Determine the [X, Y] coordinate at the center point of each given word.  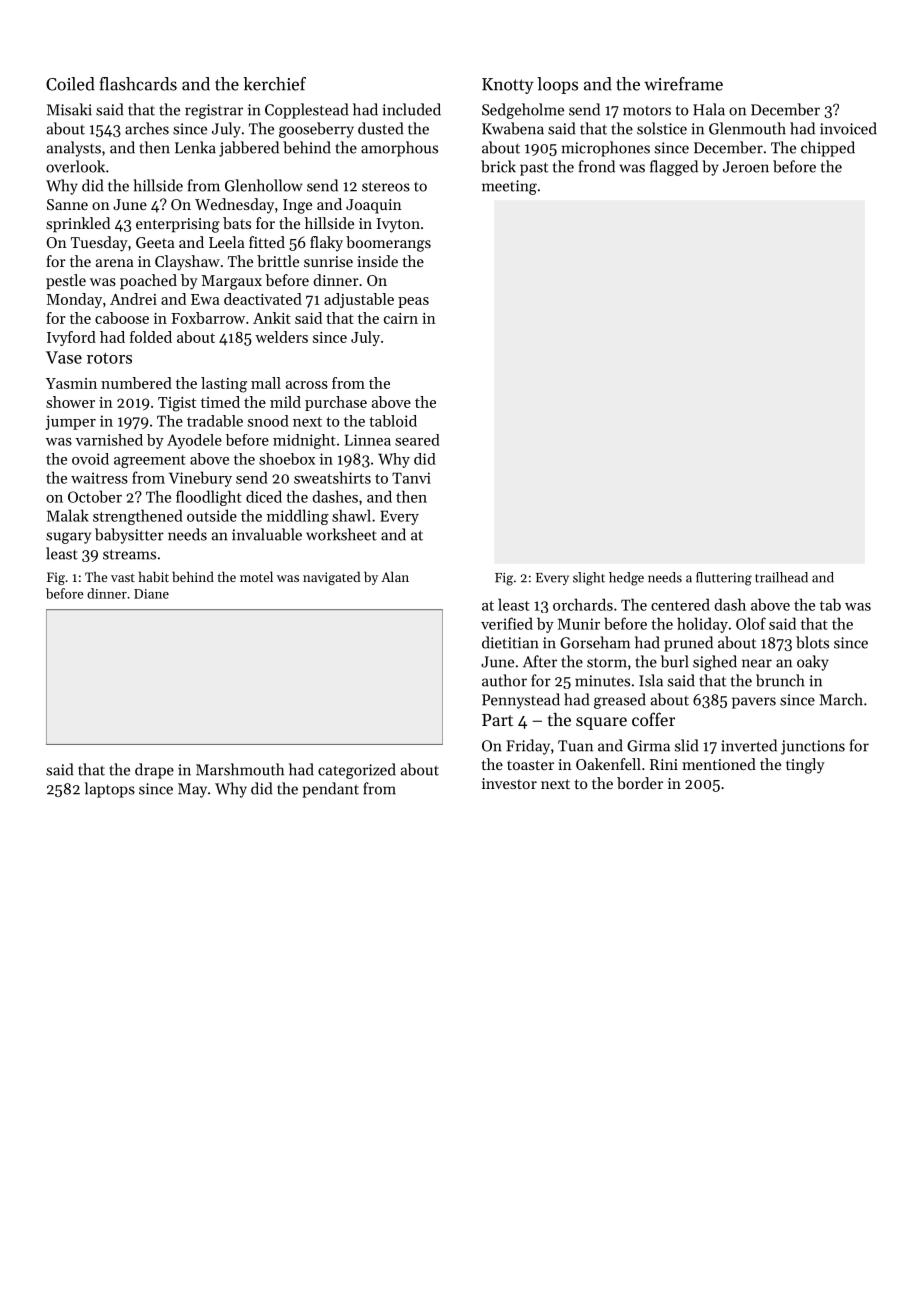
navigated [331, 578]
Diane [151, 594]
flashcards [138, 84]
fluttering [724, 579]
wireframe [683, 84]
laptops [110, 790]
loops [557, 85]
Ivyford [71, 338]
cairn [401, 318]
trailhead [781, 577]
